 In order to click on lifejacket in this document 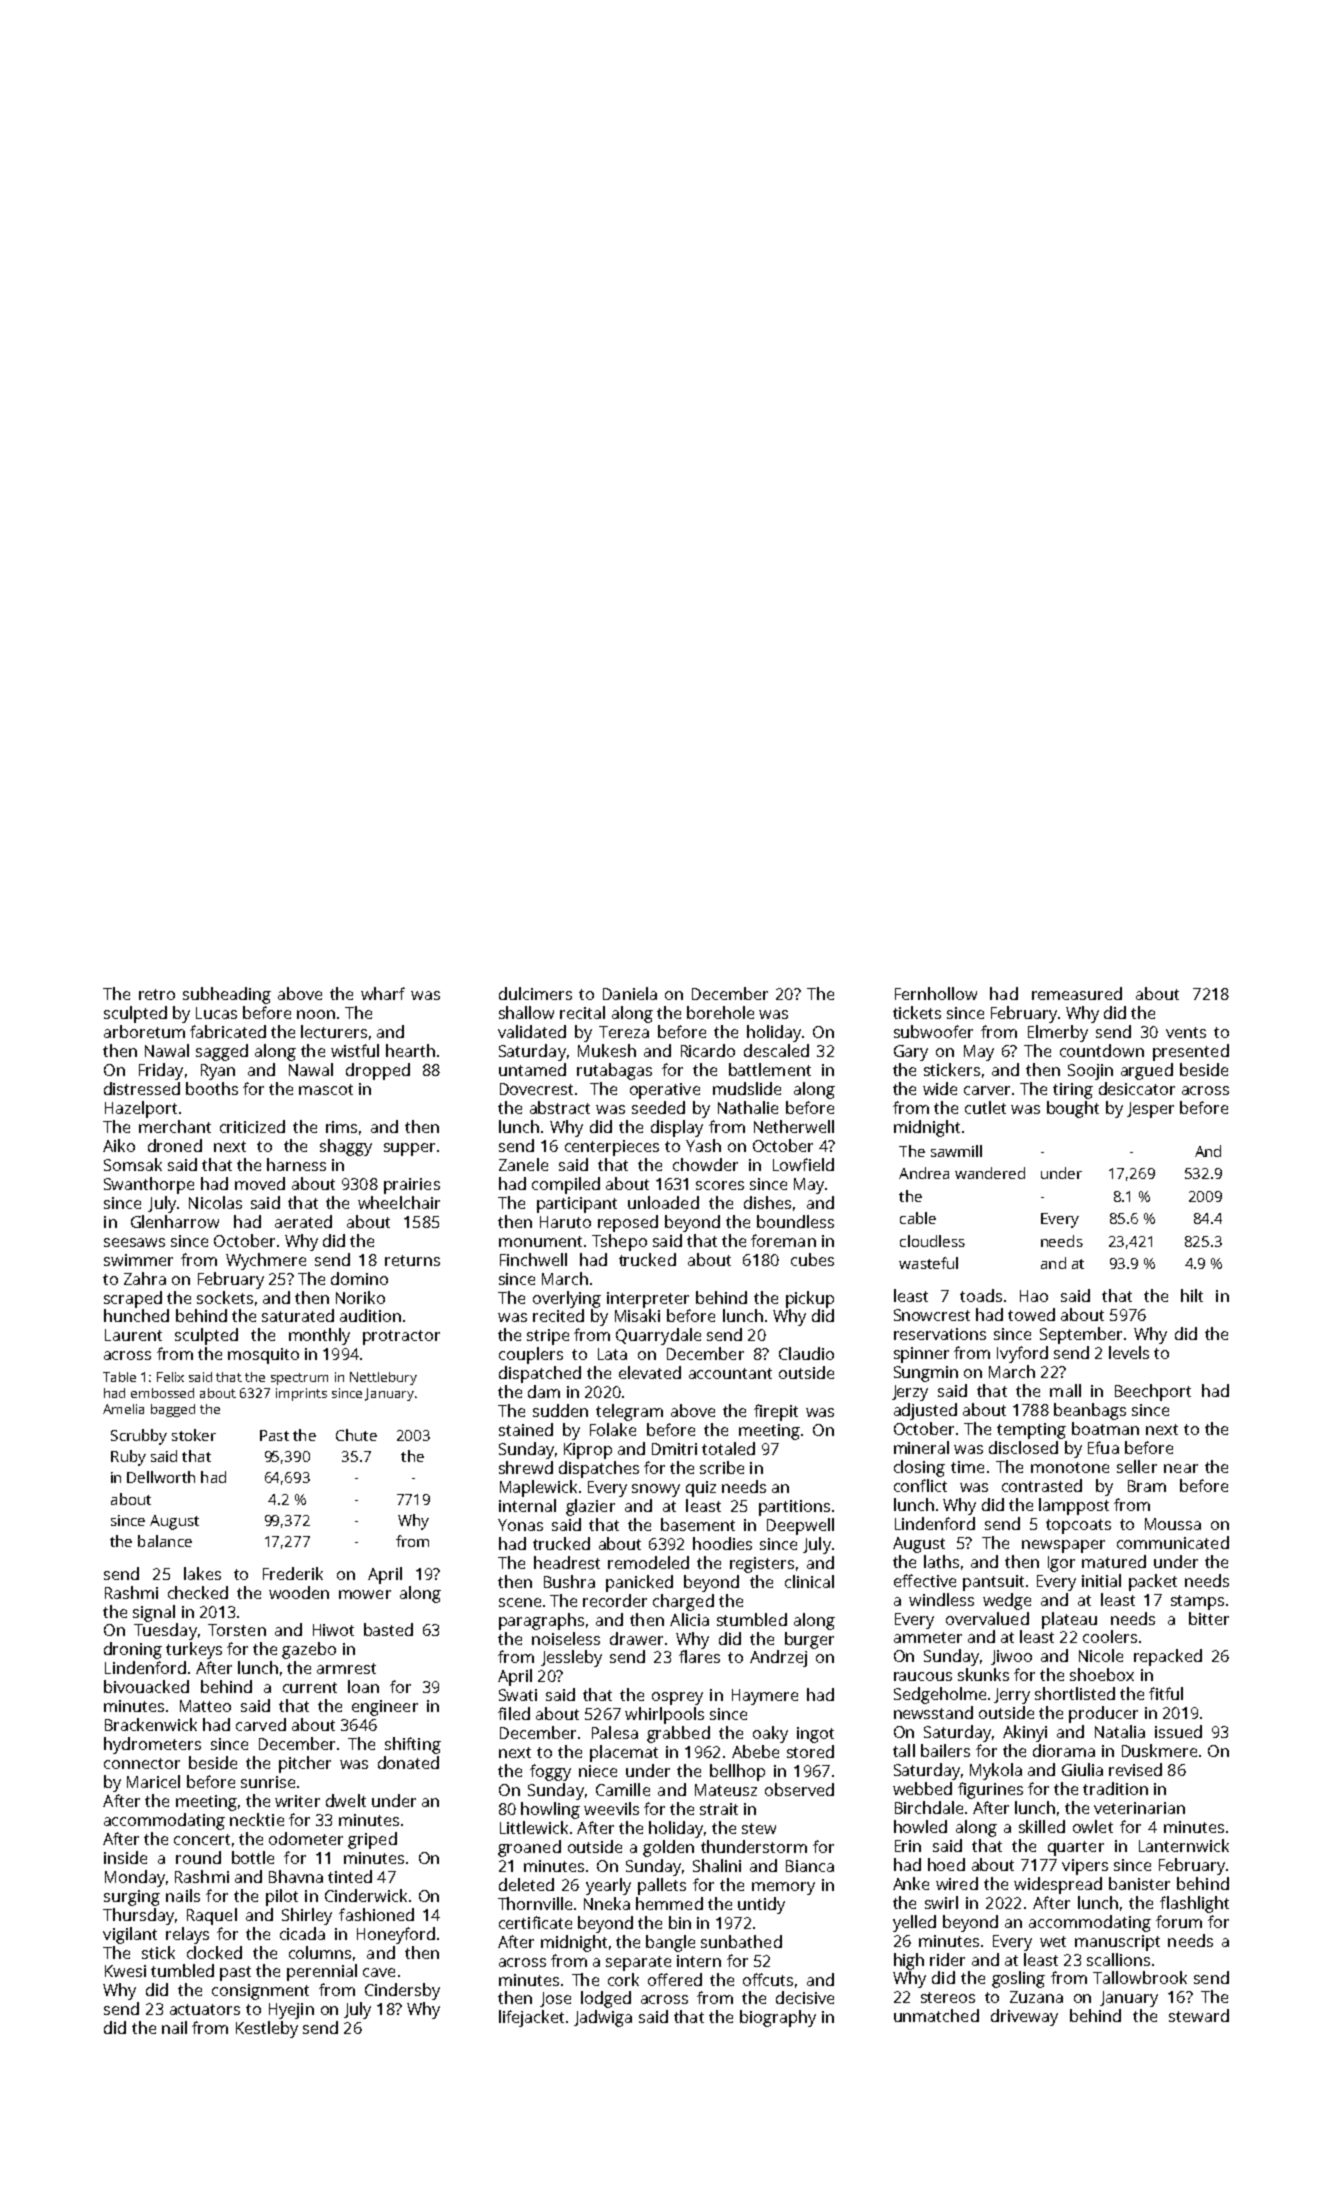, I will do `click(531, 2018)`.
